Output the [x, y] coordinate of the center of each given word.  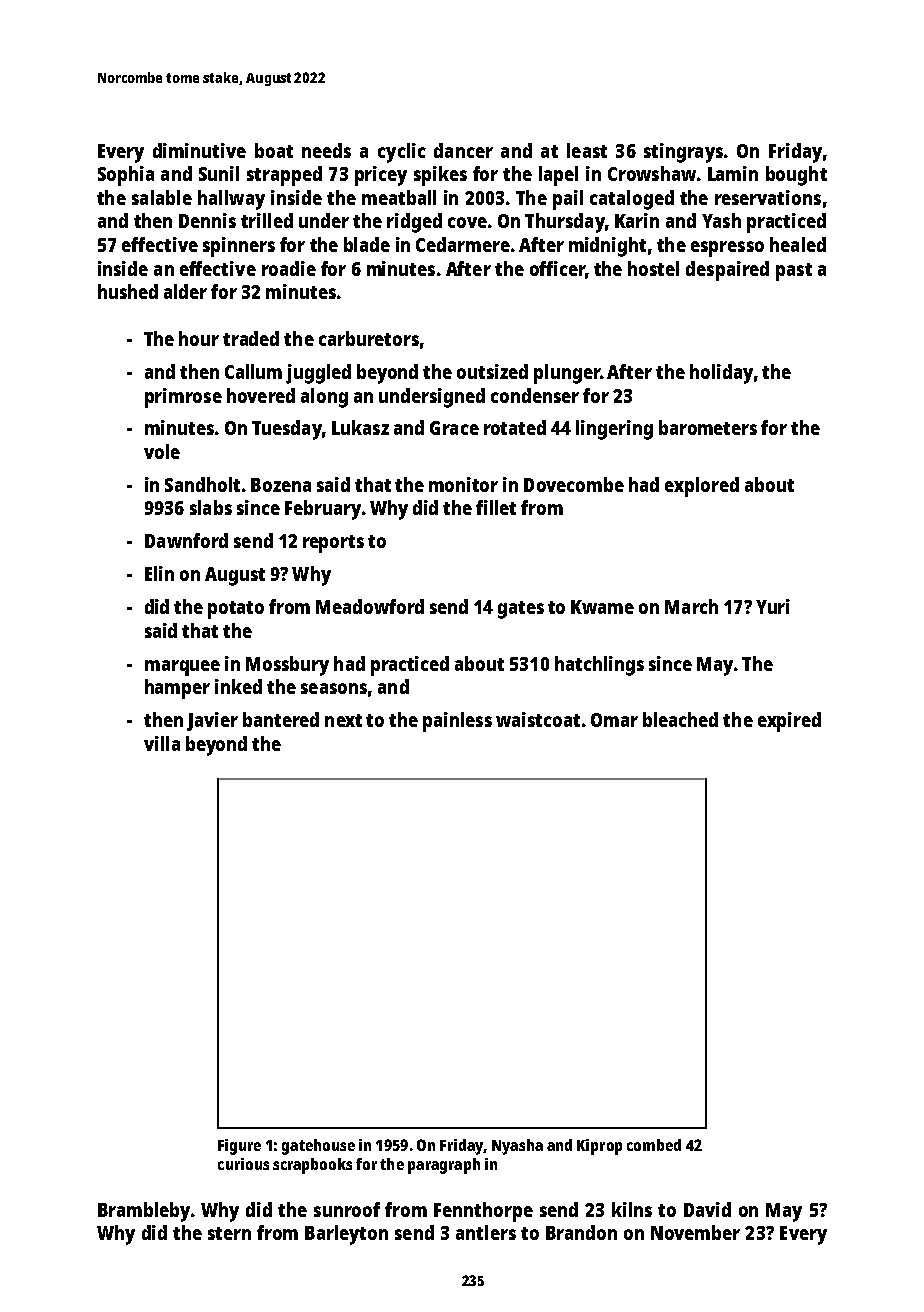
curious [243, 1164]
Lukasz [360, 427]
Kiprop [599, 1147]
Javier [212, 721]
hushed [128, 291]
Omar [614, 720]
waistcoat [538, 719]
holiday [721, 374]
